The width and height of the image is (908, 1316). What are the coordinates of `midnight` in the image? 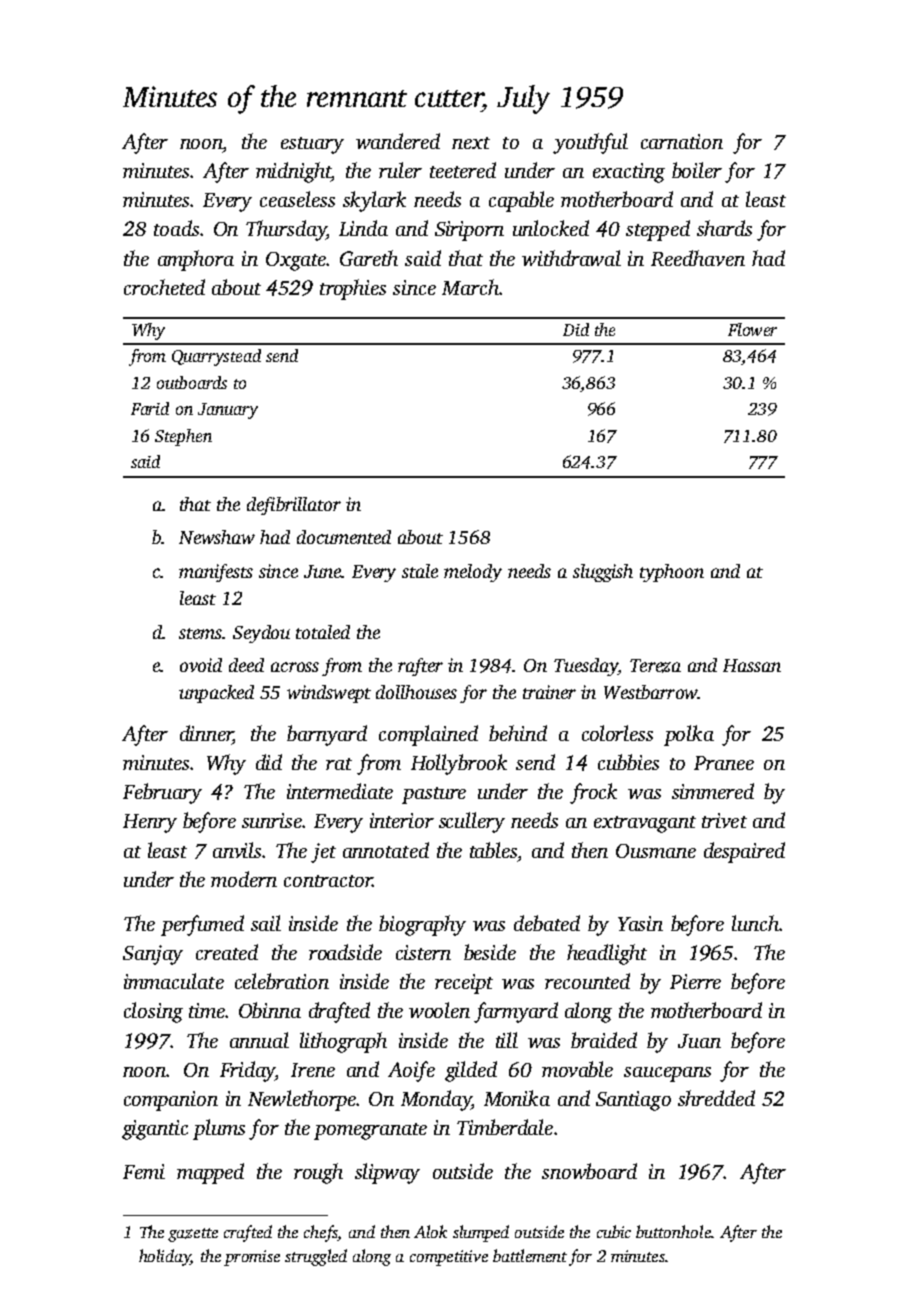 It's located at (293, 172).
